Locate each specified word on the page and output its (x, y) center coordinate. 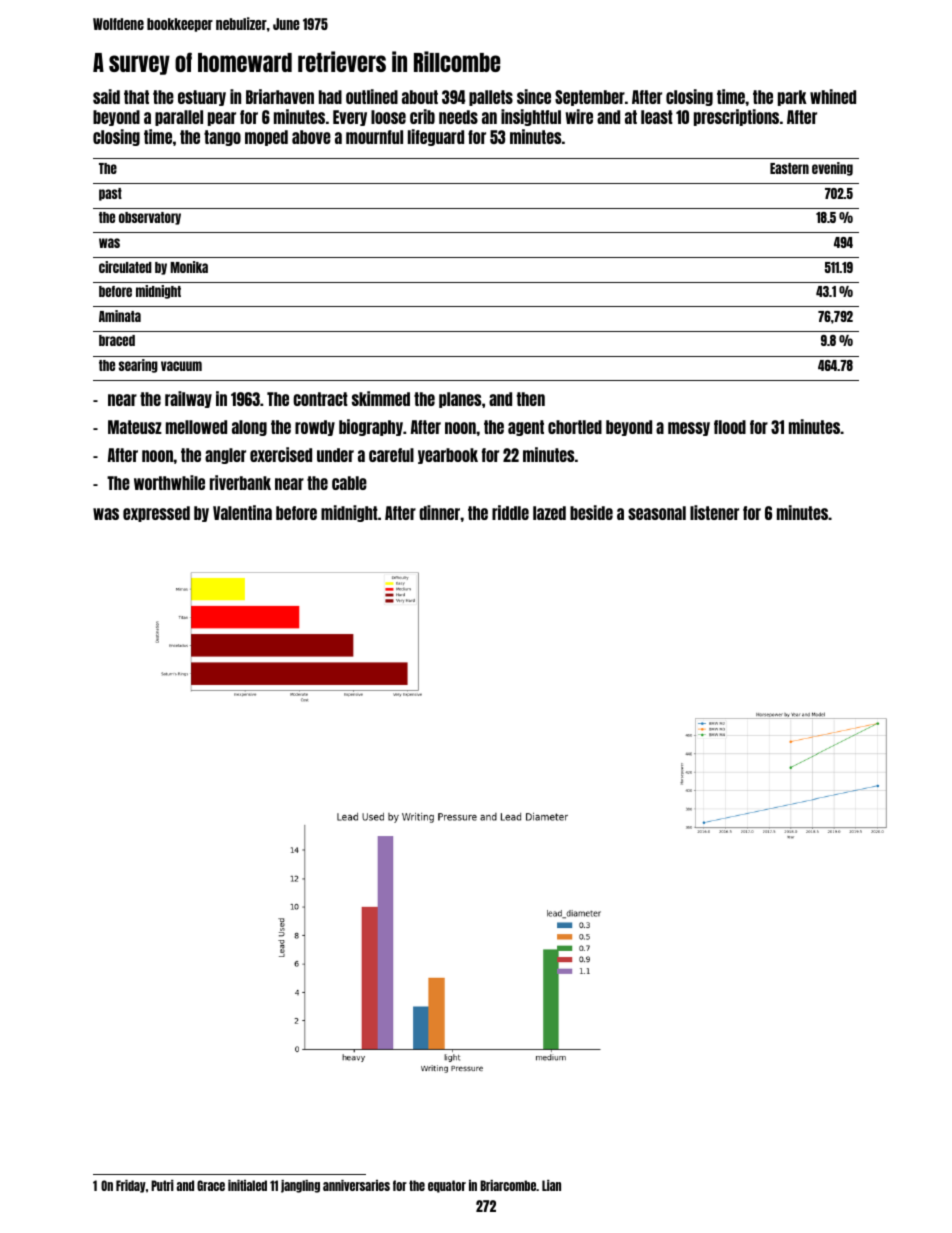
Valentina (242, 512)
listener (714, 512)
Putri (162, 1185)
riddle (510, 512)
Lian (551, 1185)
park (792, 98)
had (330, 97)
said (106, 96)
